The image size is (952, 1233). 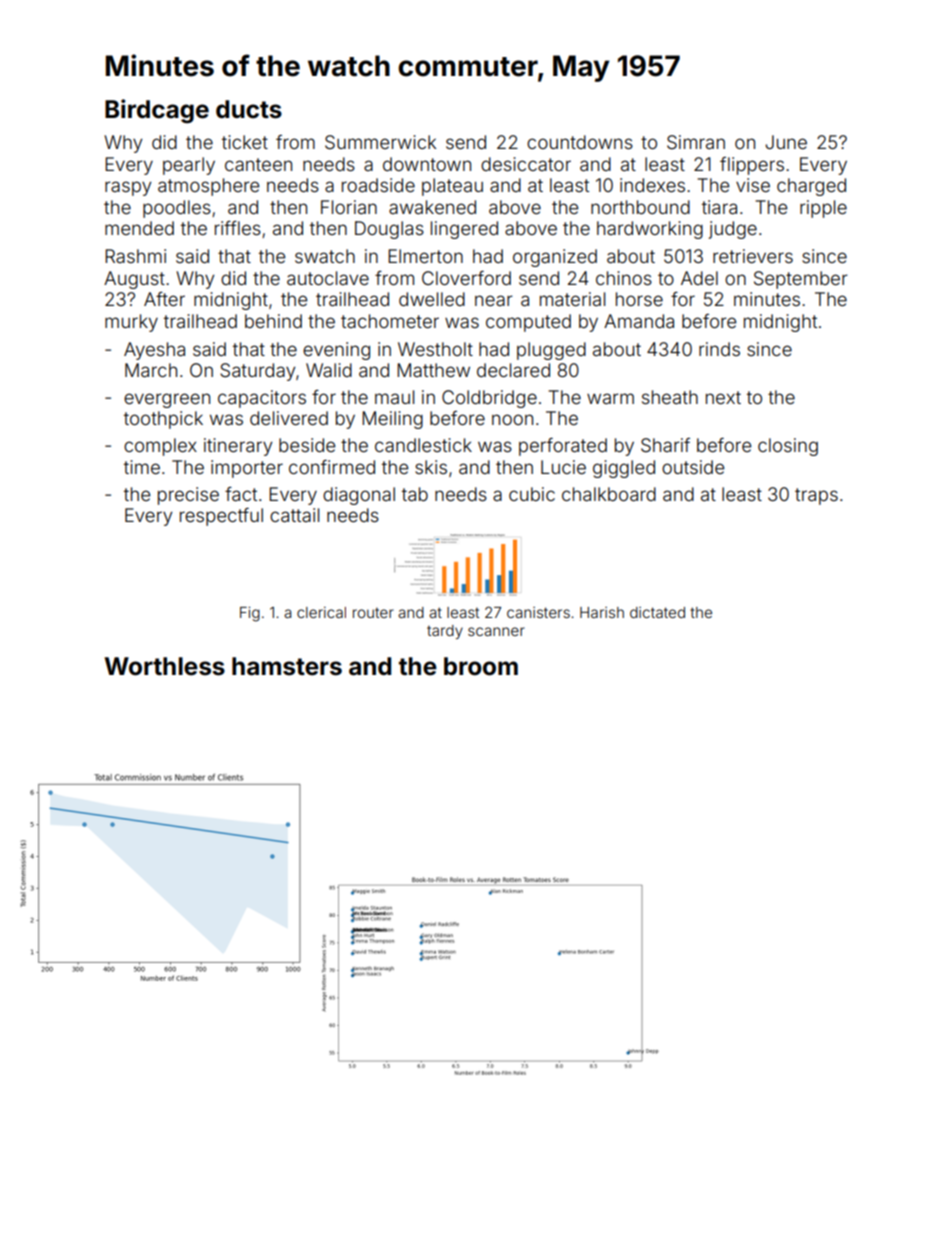 I want to click on Worthless, so click(x=164, y=666).
